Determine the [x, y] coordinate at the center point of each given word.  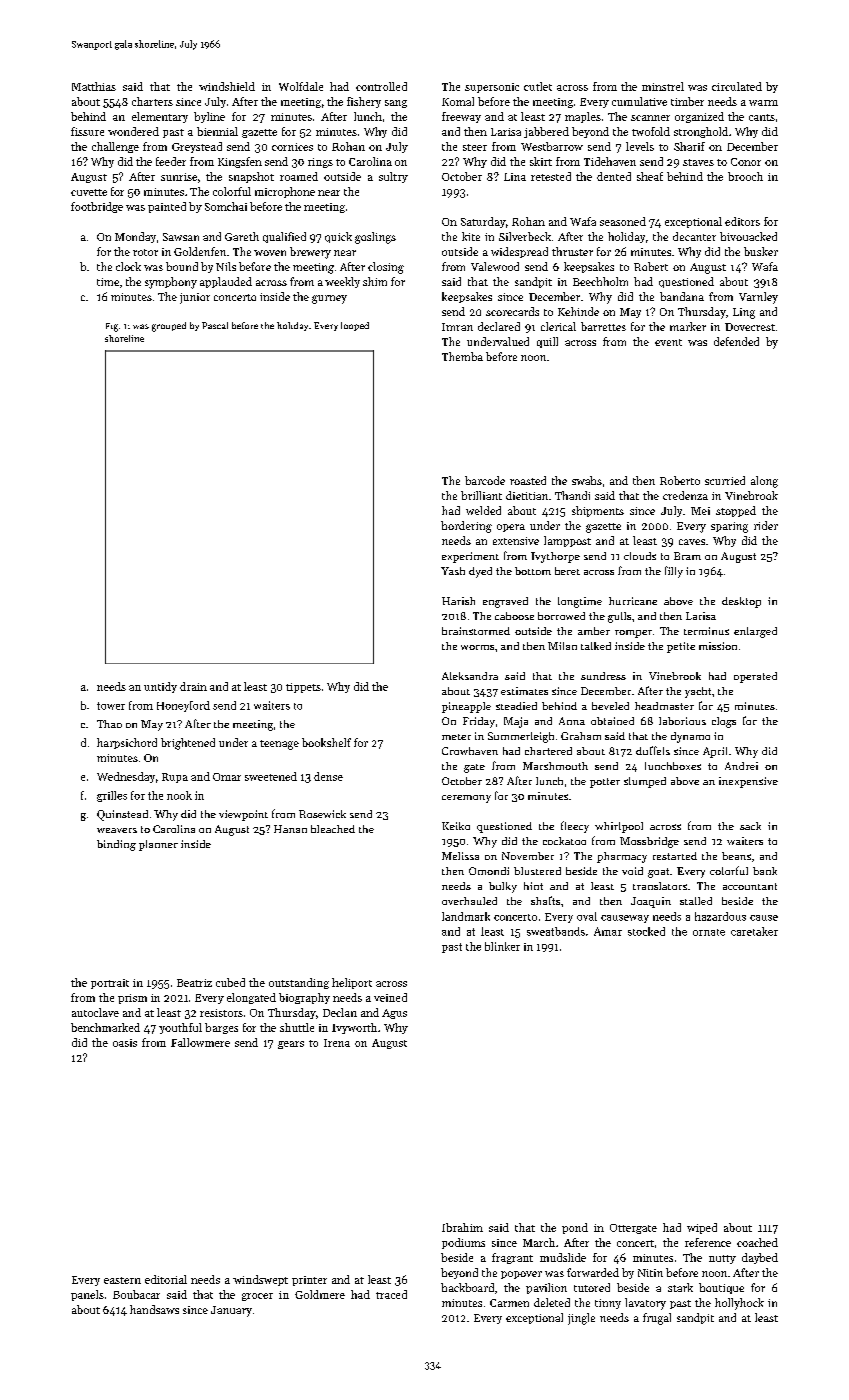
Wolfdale [301, 86]
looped [355, 326]
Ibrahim [462, 1227]
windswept [260, 1280]
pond [575, 1228]
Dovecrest [750, 327]
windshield [227, 86]
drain [193, 686]
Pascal [215, 325]
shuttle [297, 1027]
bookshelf [326, 742]
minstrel [663, 86]
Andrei [741, 766]
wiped [702, 1228]
